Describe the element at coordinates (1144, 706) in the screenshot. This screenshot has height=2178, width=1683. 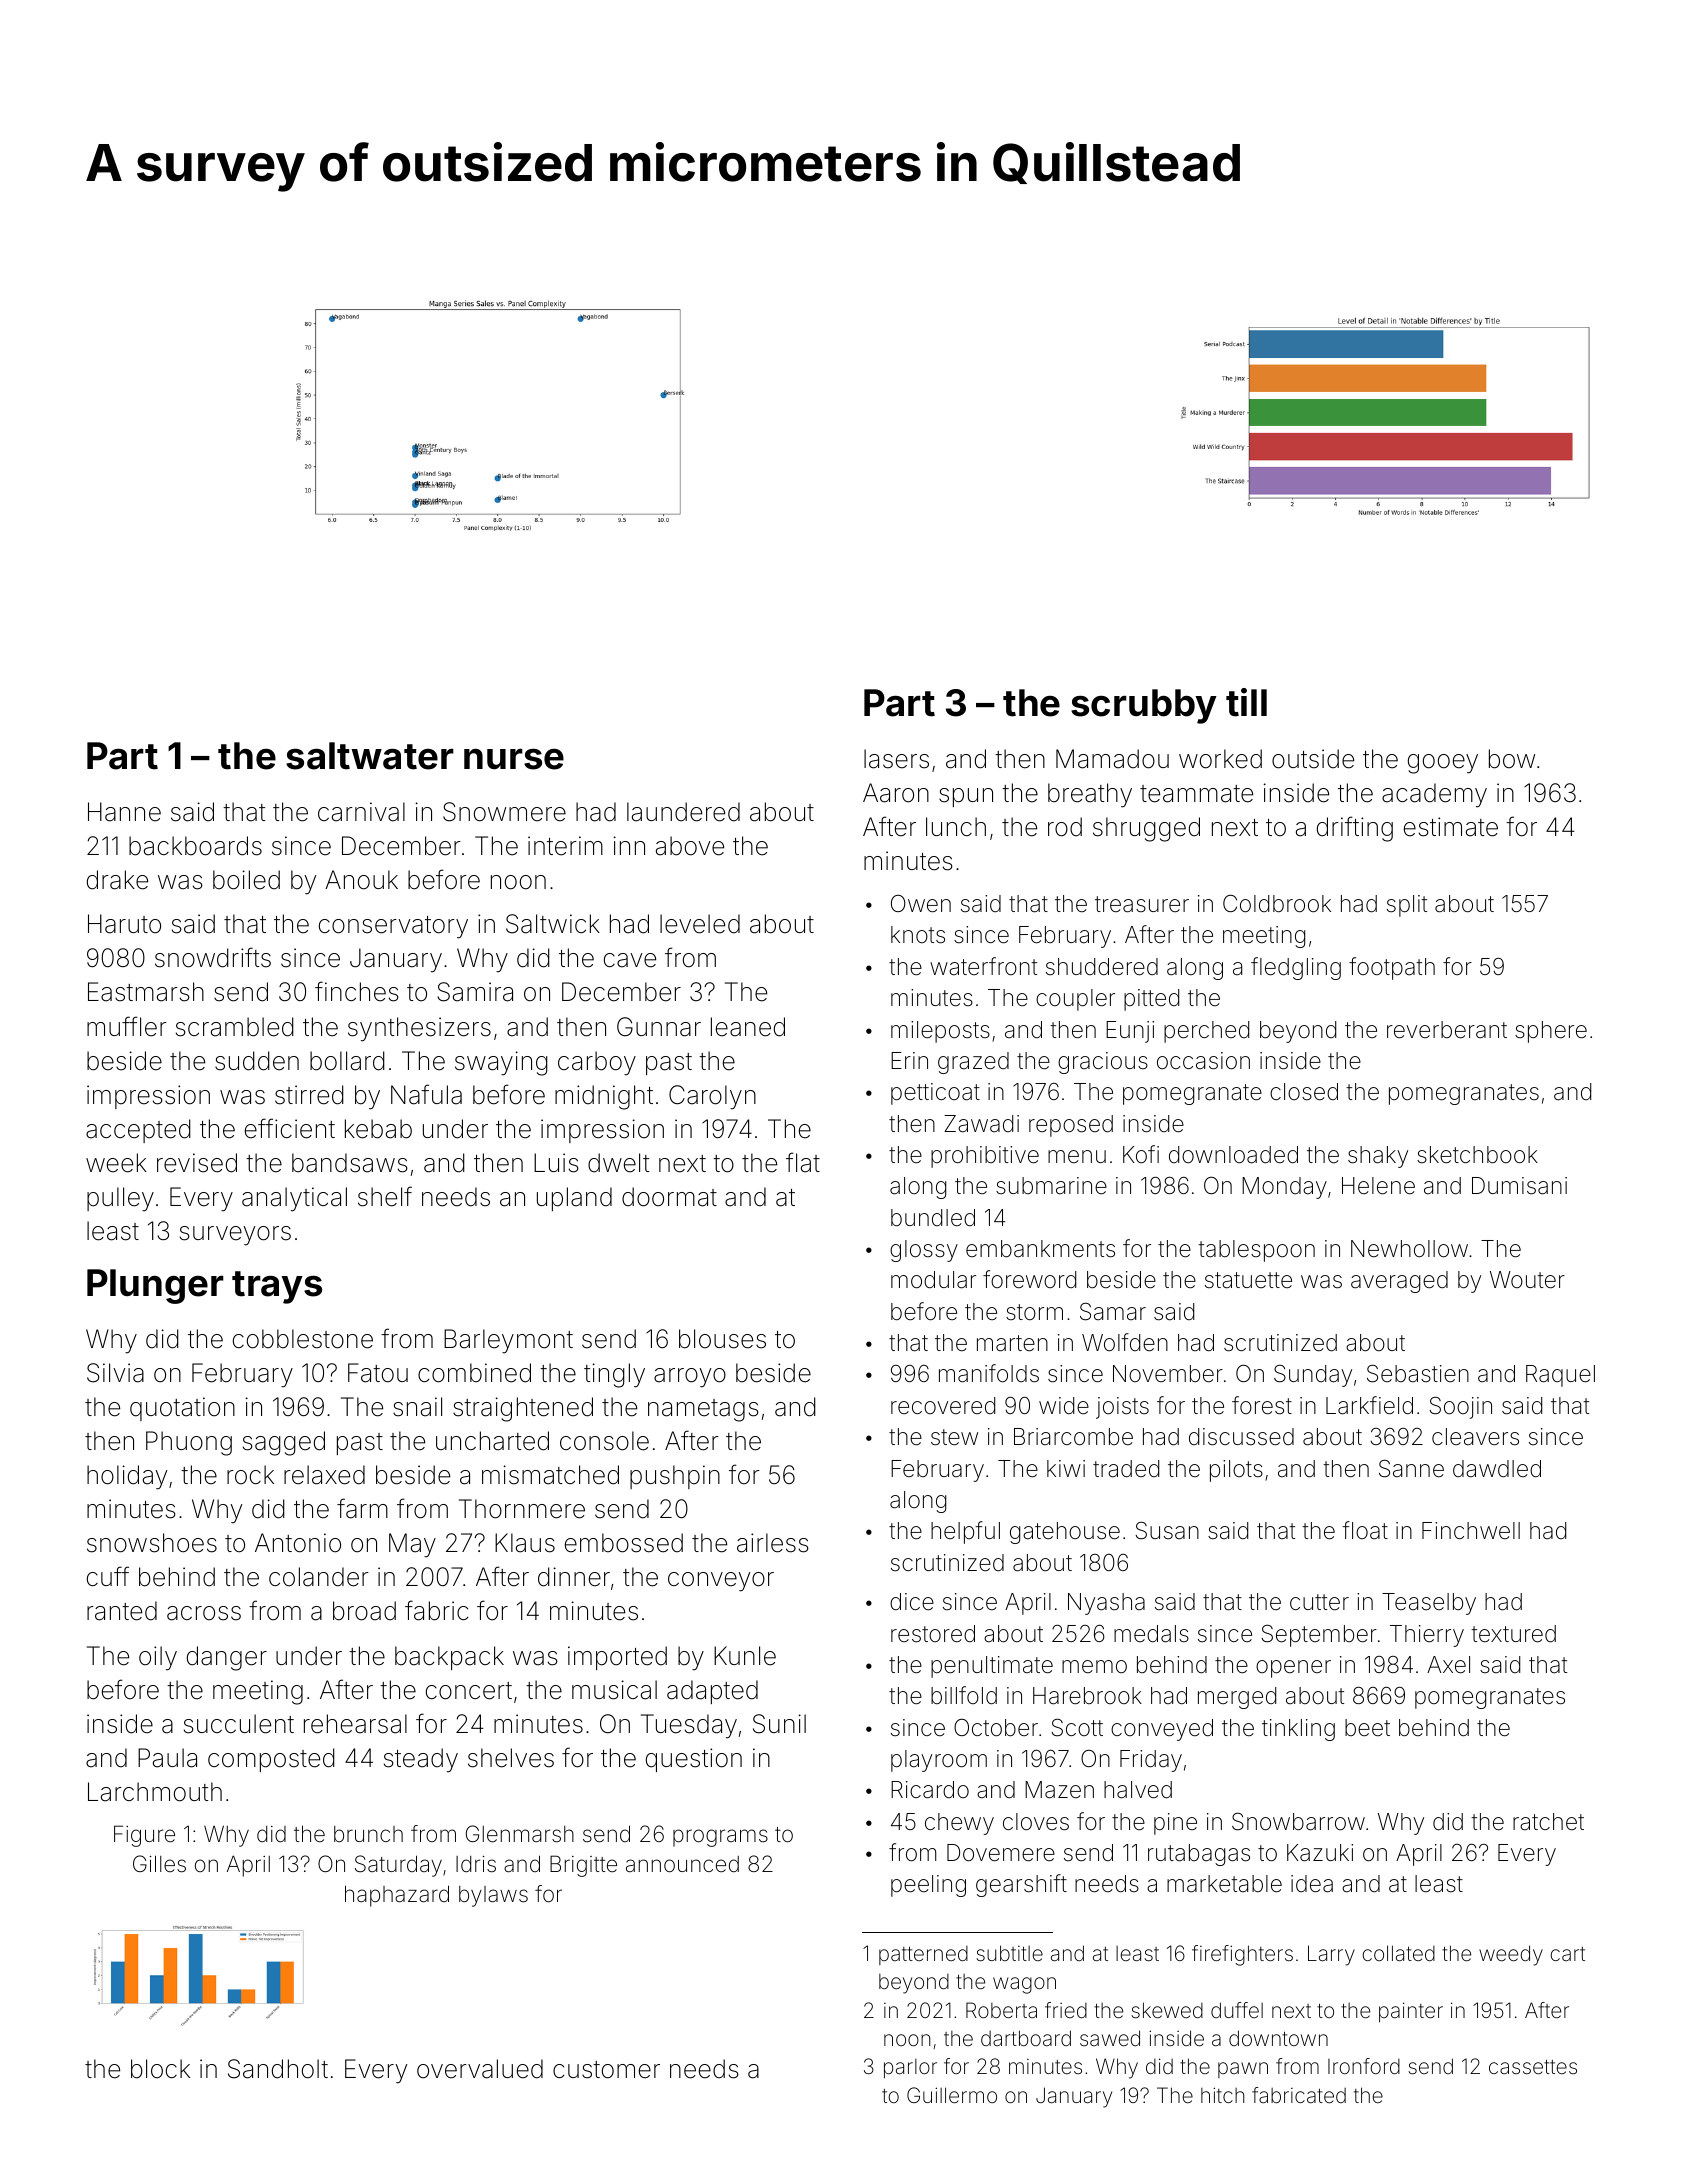
I see `scrubby` at that location.
